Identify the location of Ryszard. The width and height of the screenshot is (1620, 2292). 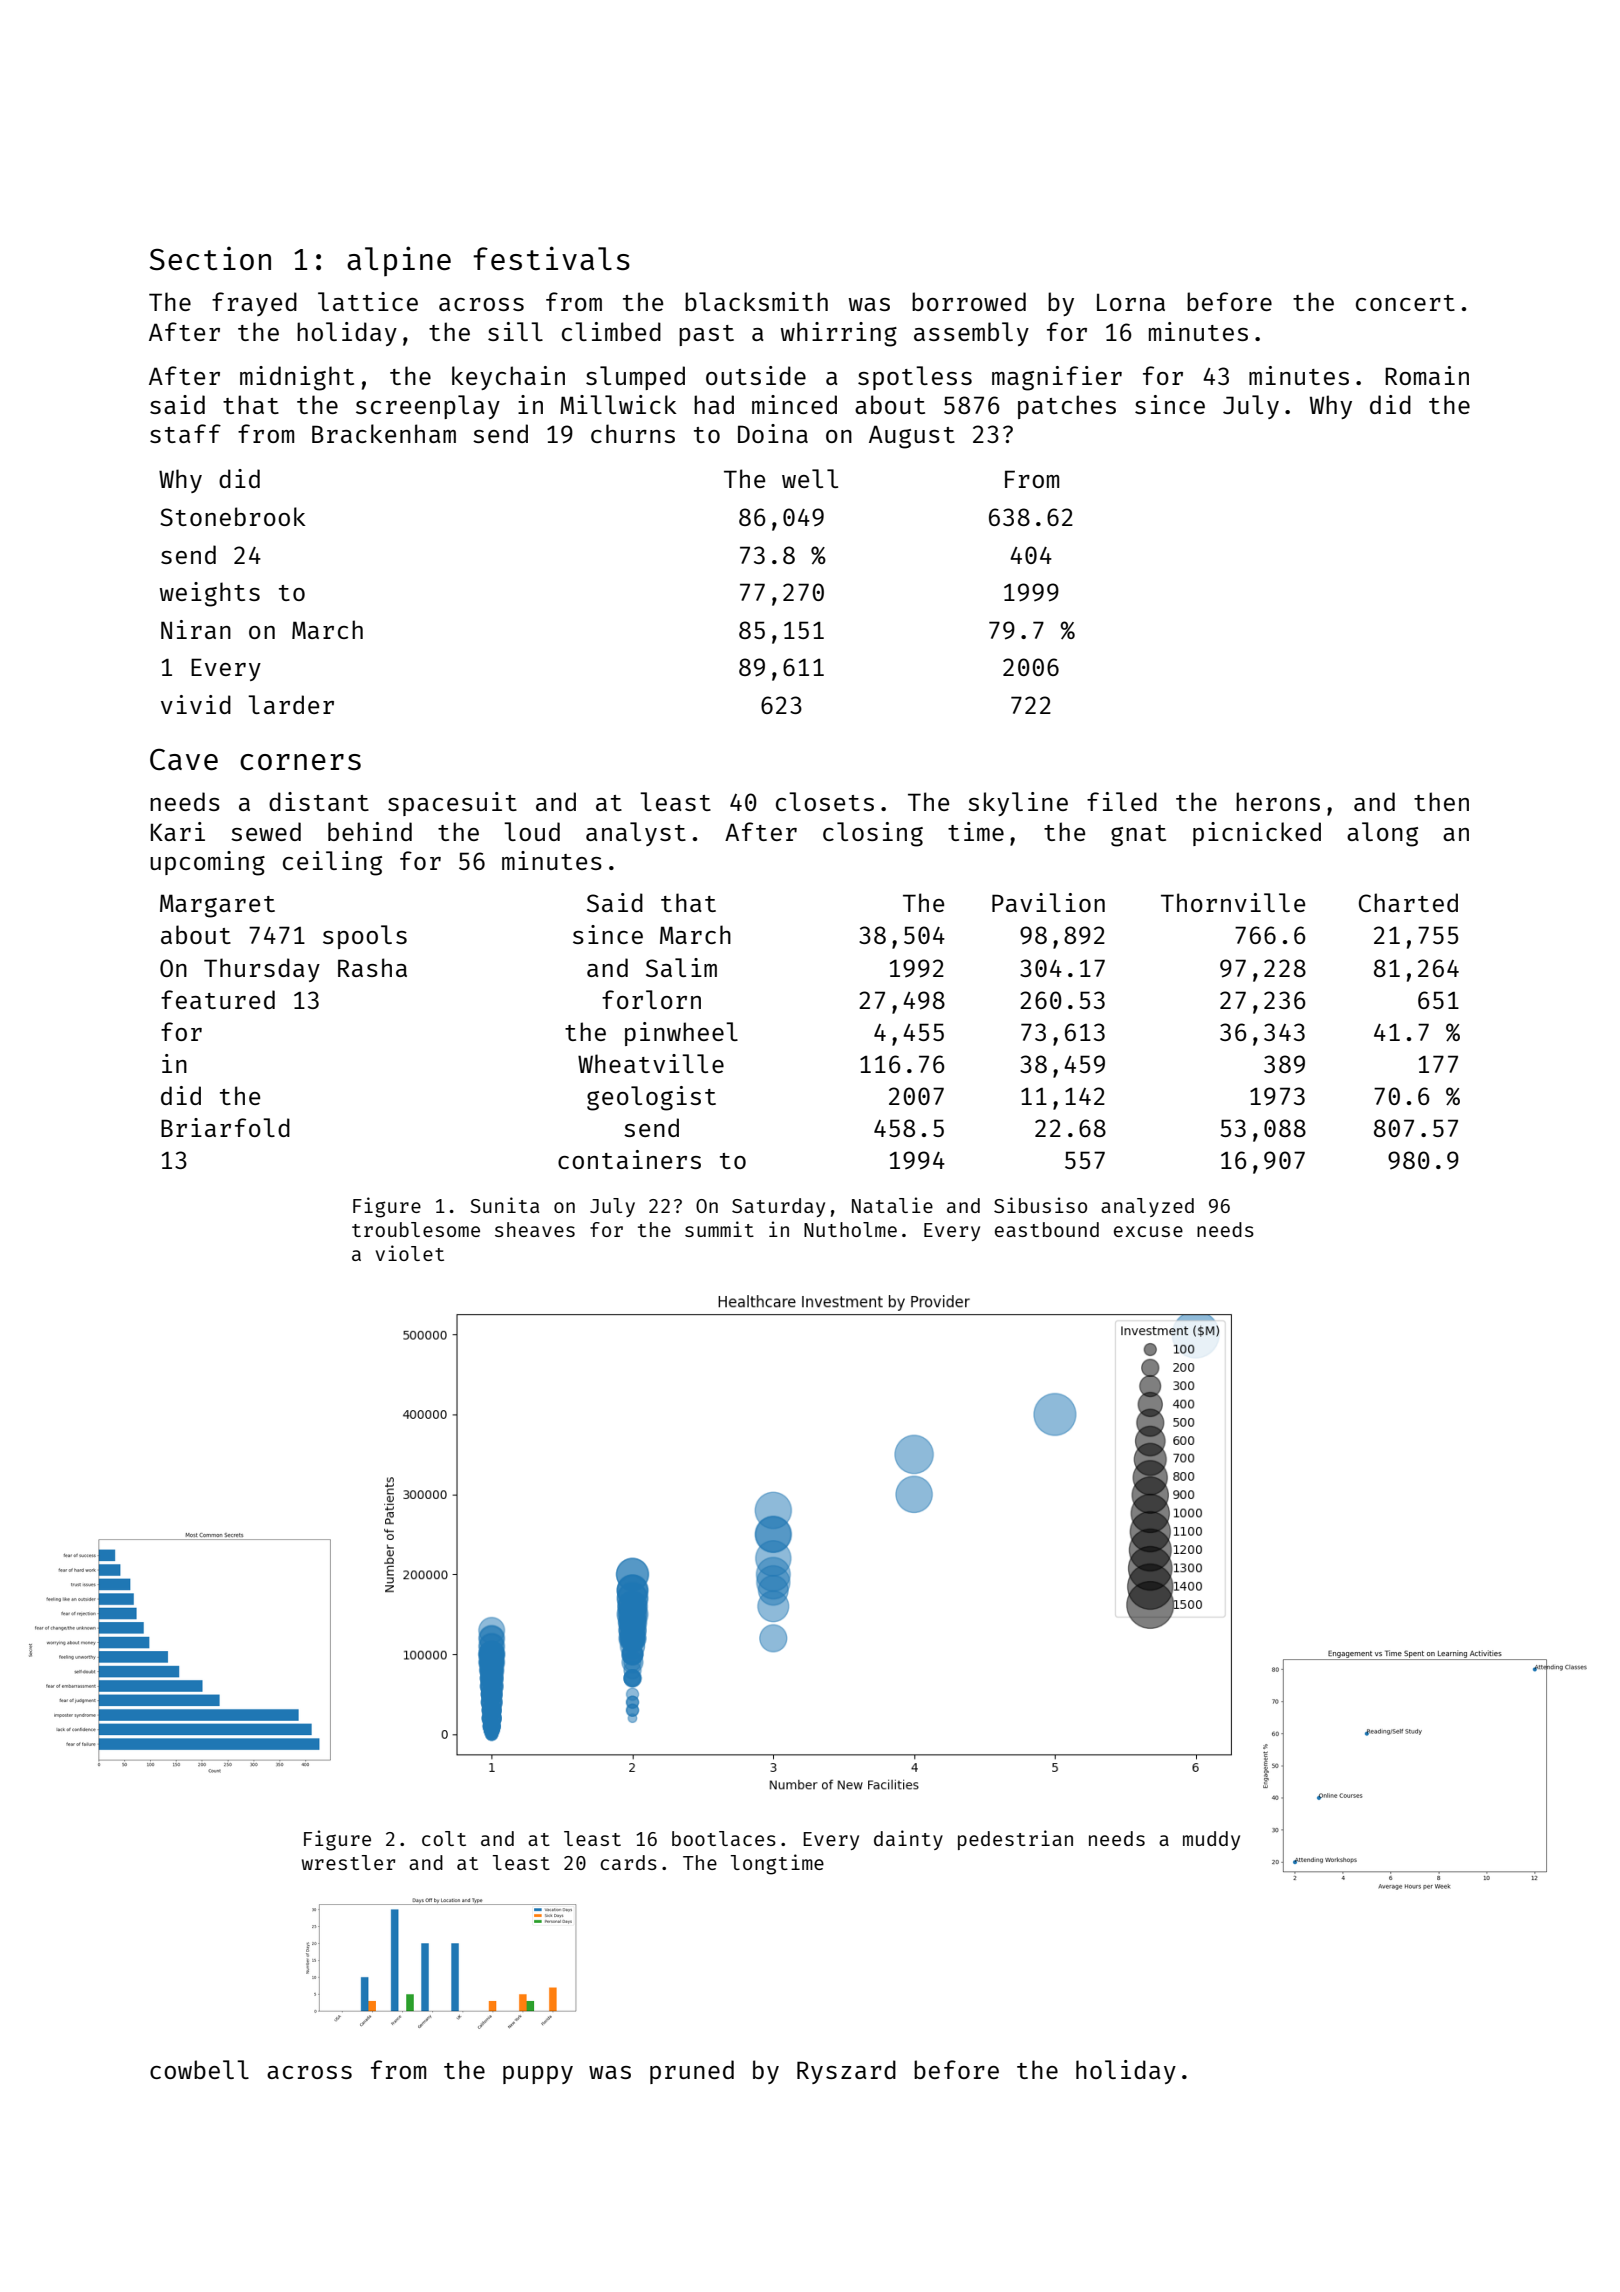
(846, 2072).
